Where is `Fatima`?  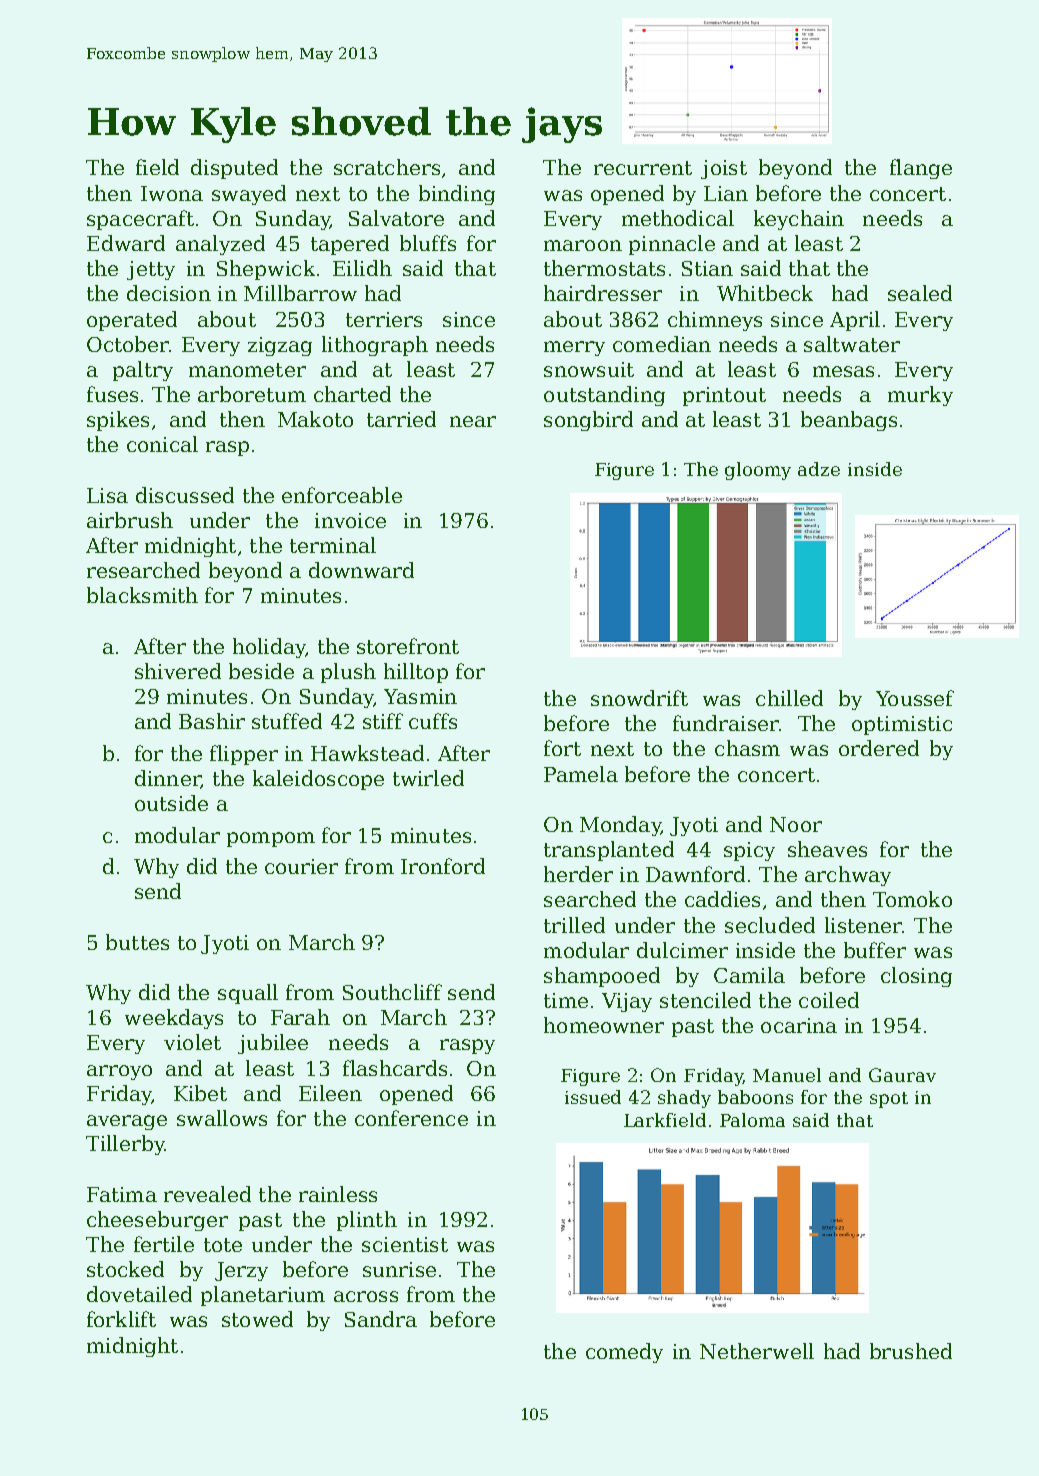
Fatima is located at coordinates (122, 1194).
